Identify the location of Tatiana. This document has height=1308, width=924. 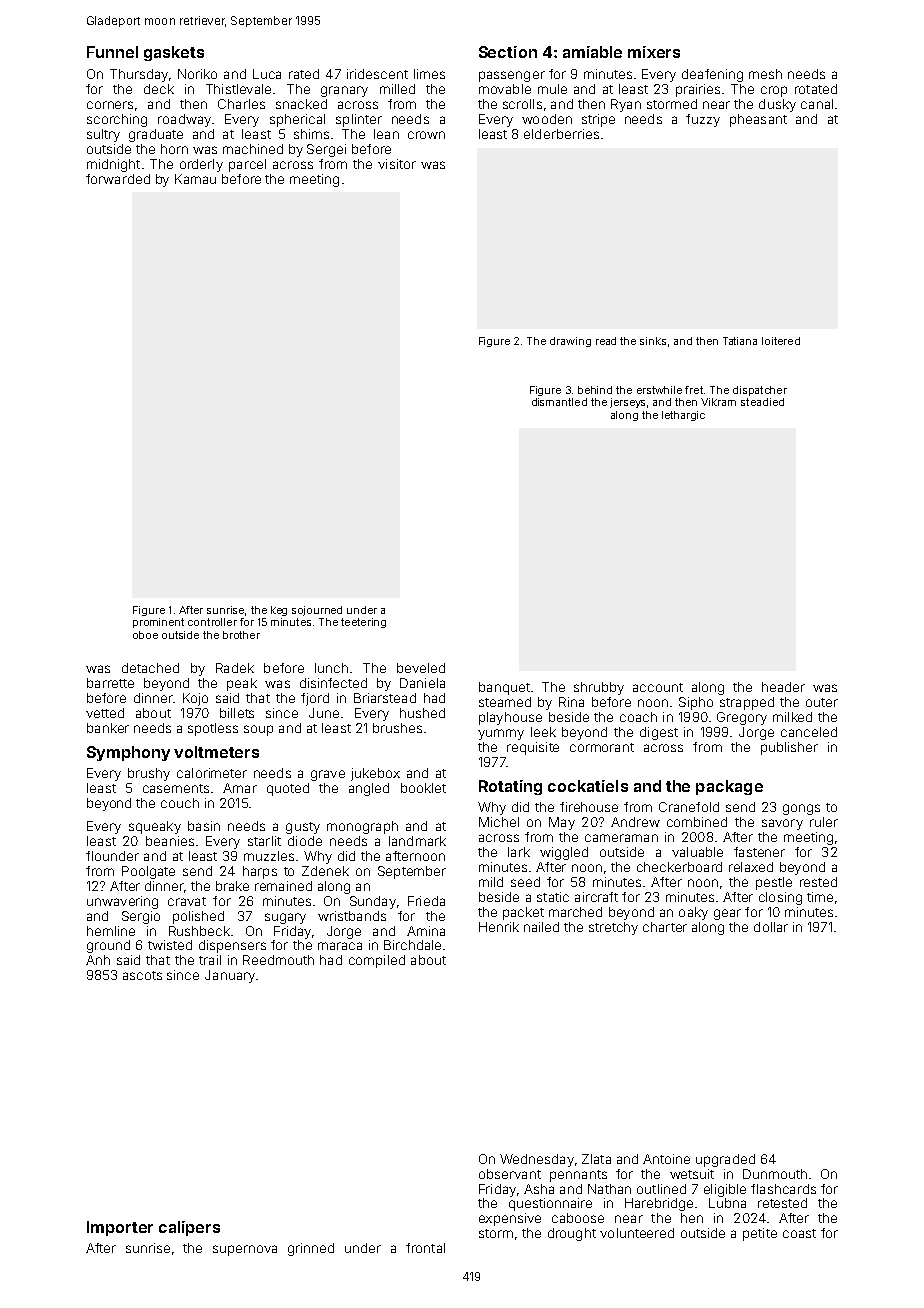
(740, 341).
